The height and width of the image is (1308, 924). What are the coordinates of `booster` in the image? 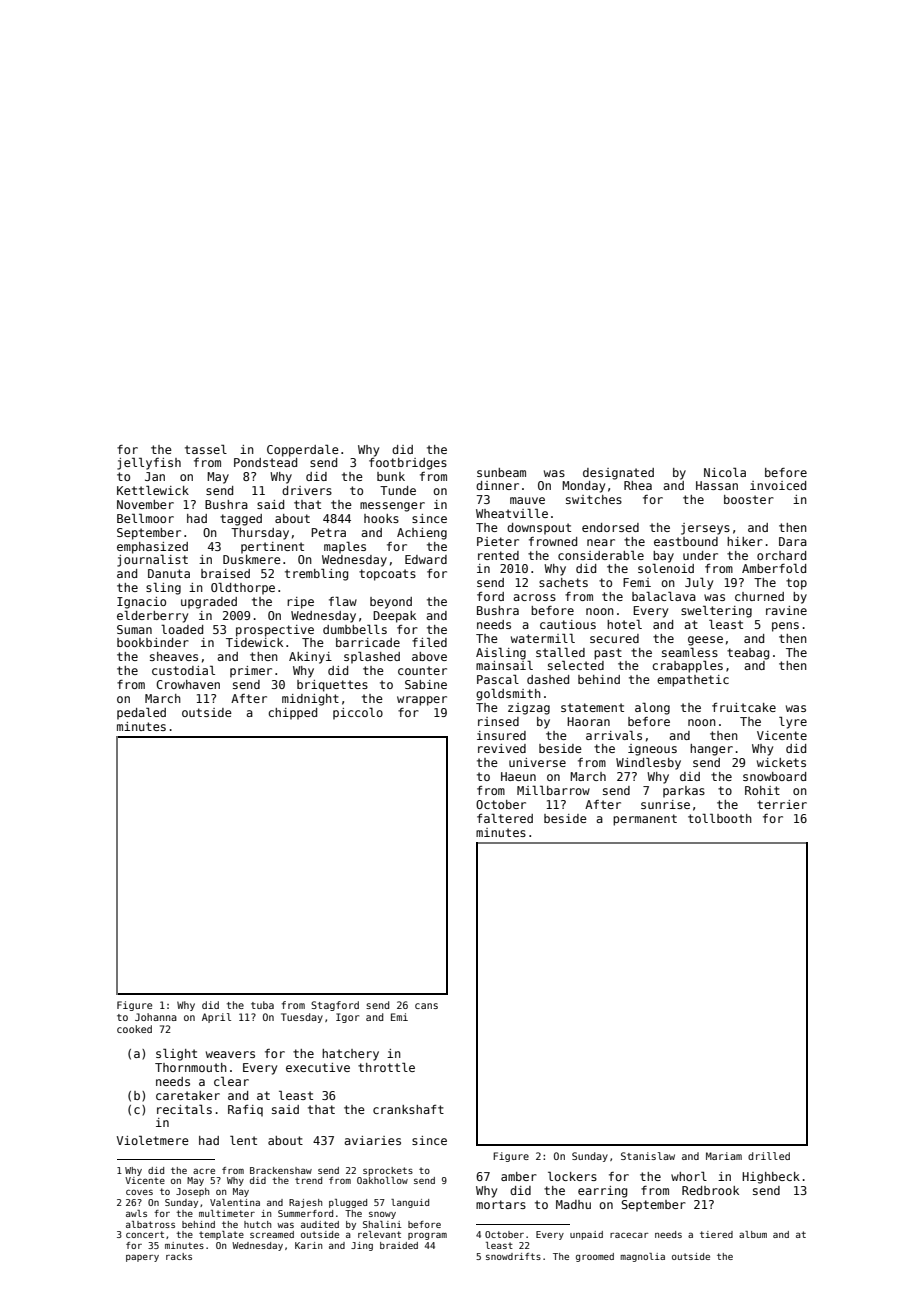 It's located at (749, 499).
